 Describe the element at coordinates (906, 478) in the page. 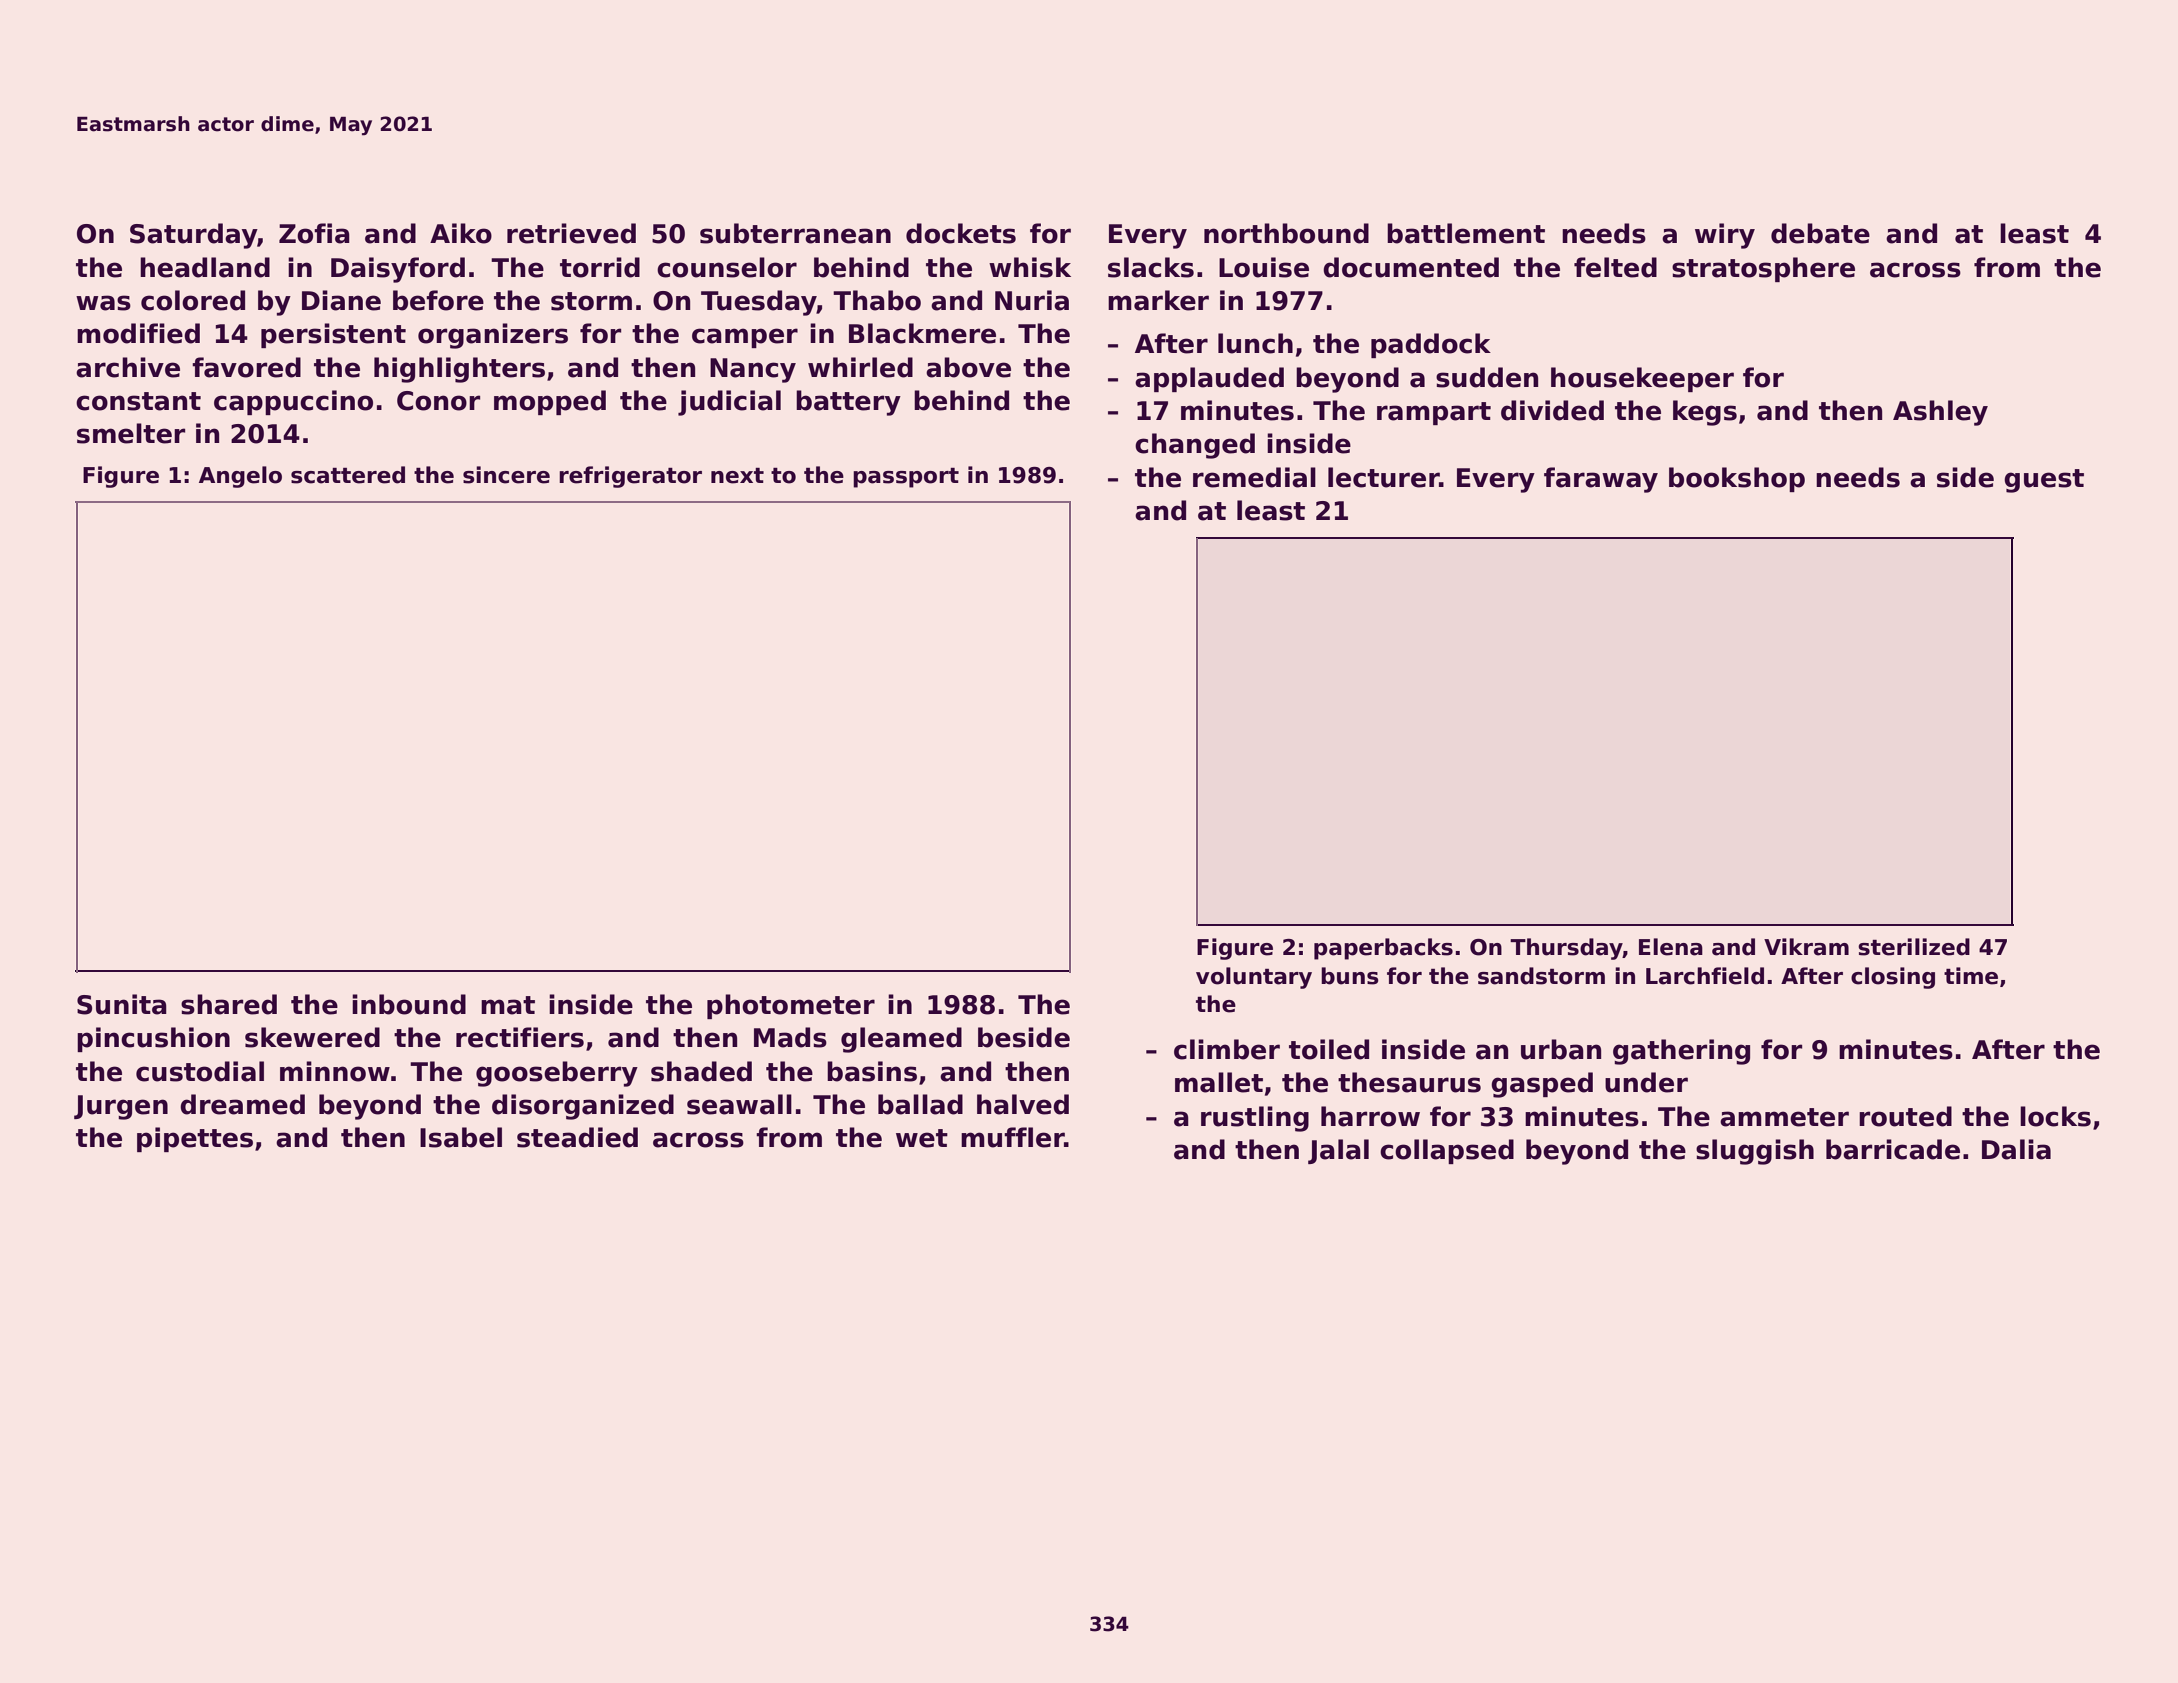

I see `passport` at that location.
